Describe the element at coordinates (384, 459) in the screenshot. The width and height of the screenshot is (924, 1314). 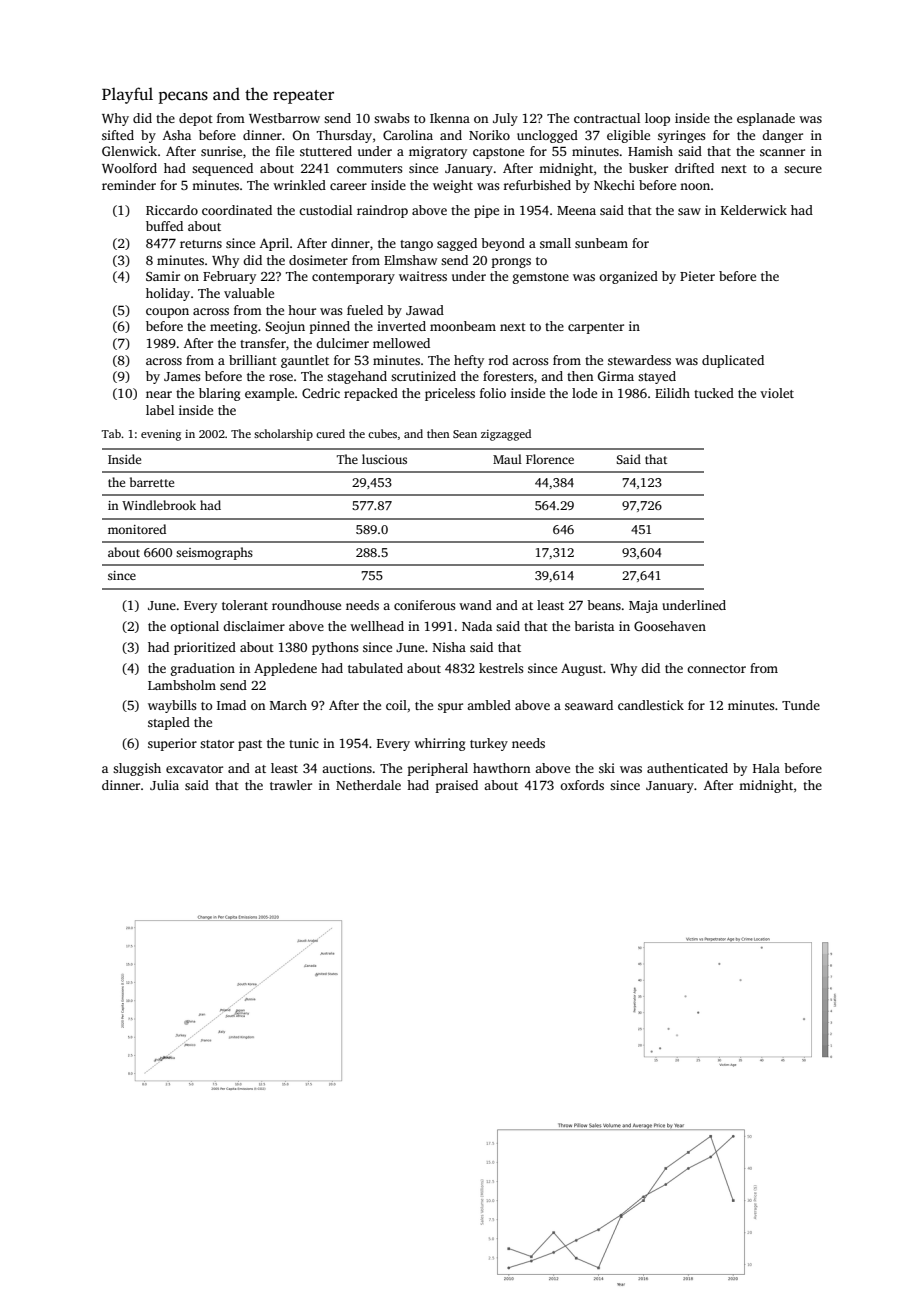
I see `luscious` at that location.
